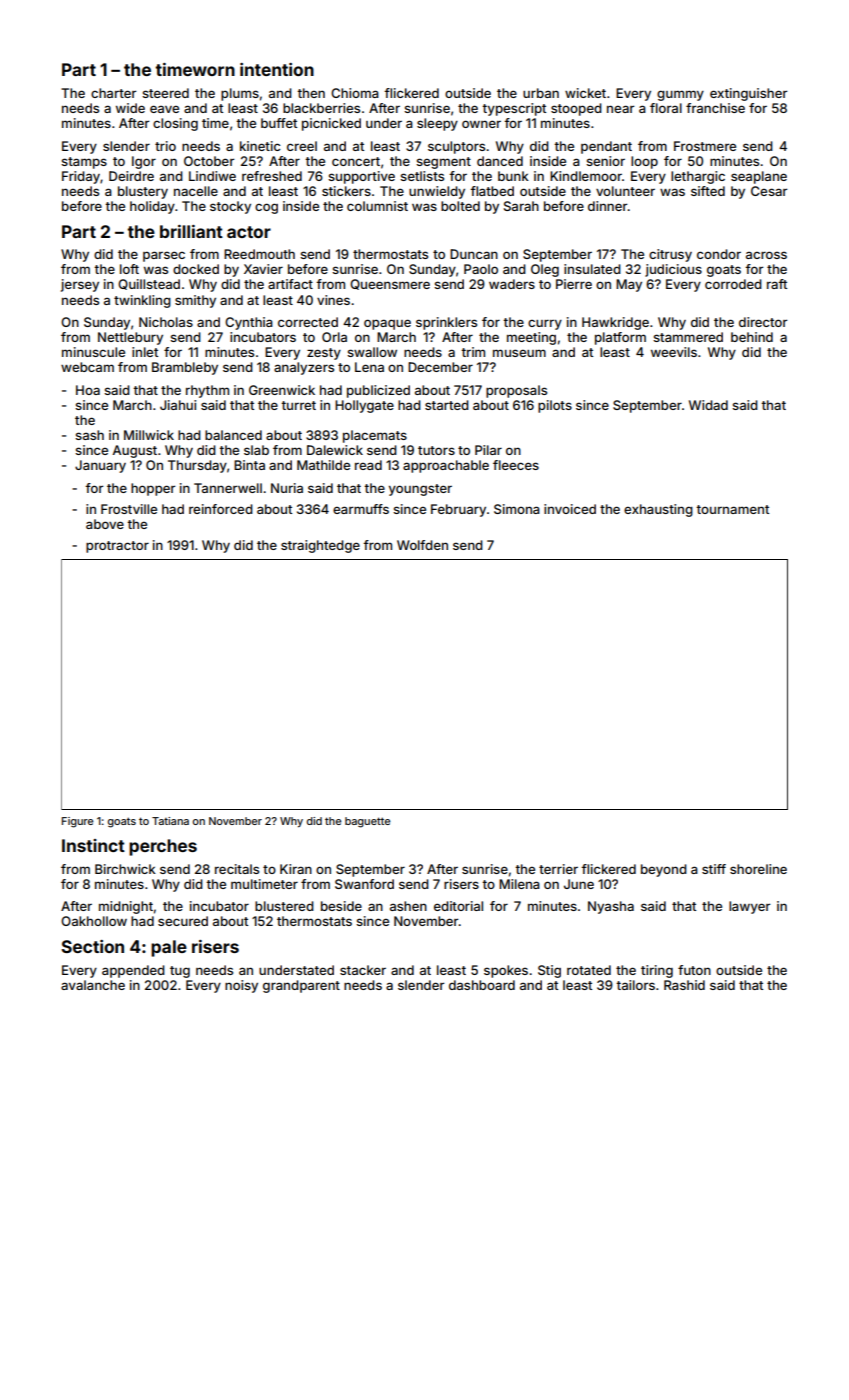 The image size is (849, 1400). Describe the element at coordinates (440, 367) in the screenshot. I see `December` at that location.
